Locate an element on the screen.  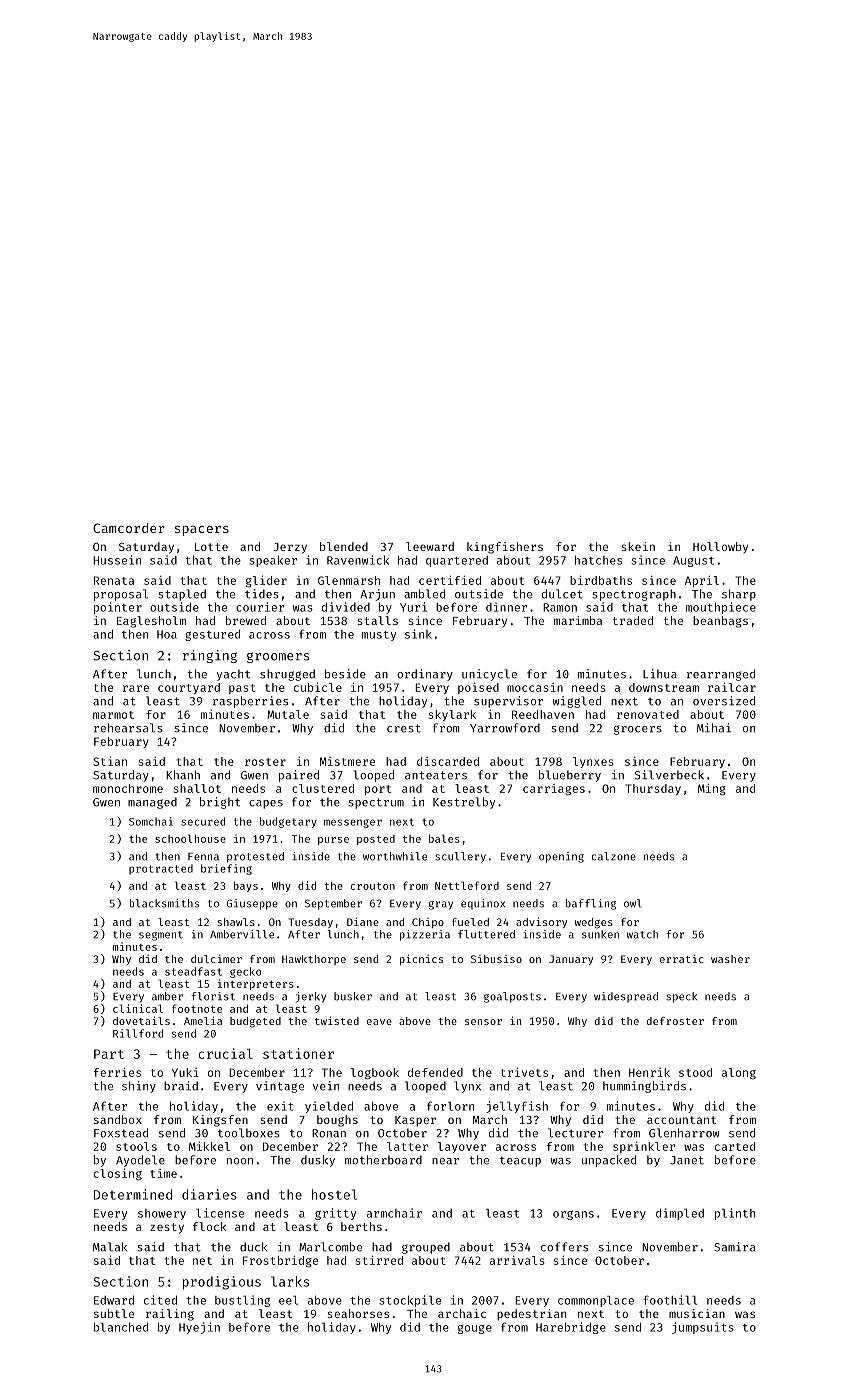
shawls is located at coordinates (236, 922).
